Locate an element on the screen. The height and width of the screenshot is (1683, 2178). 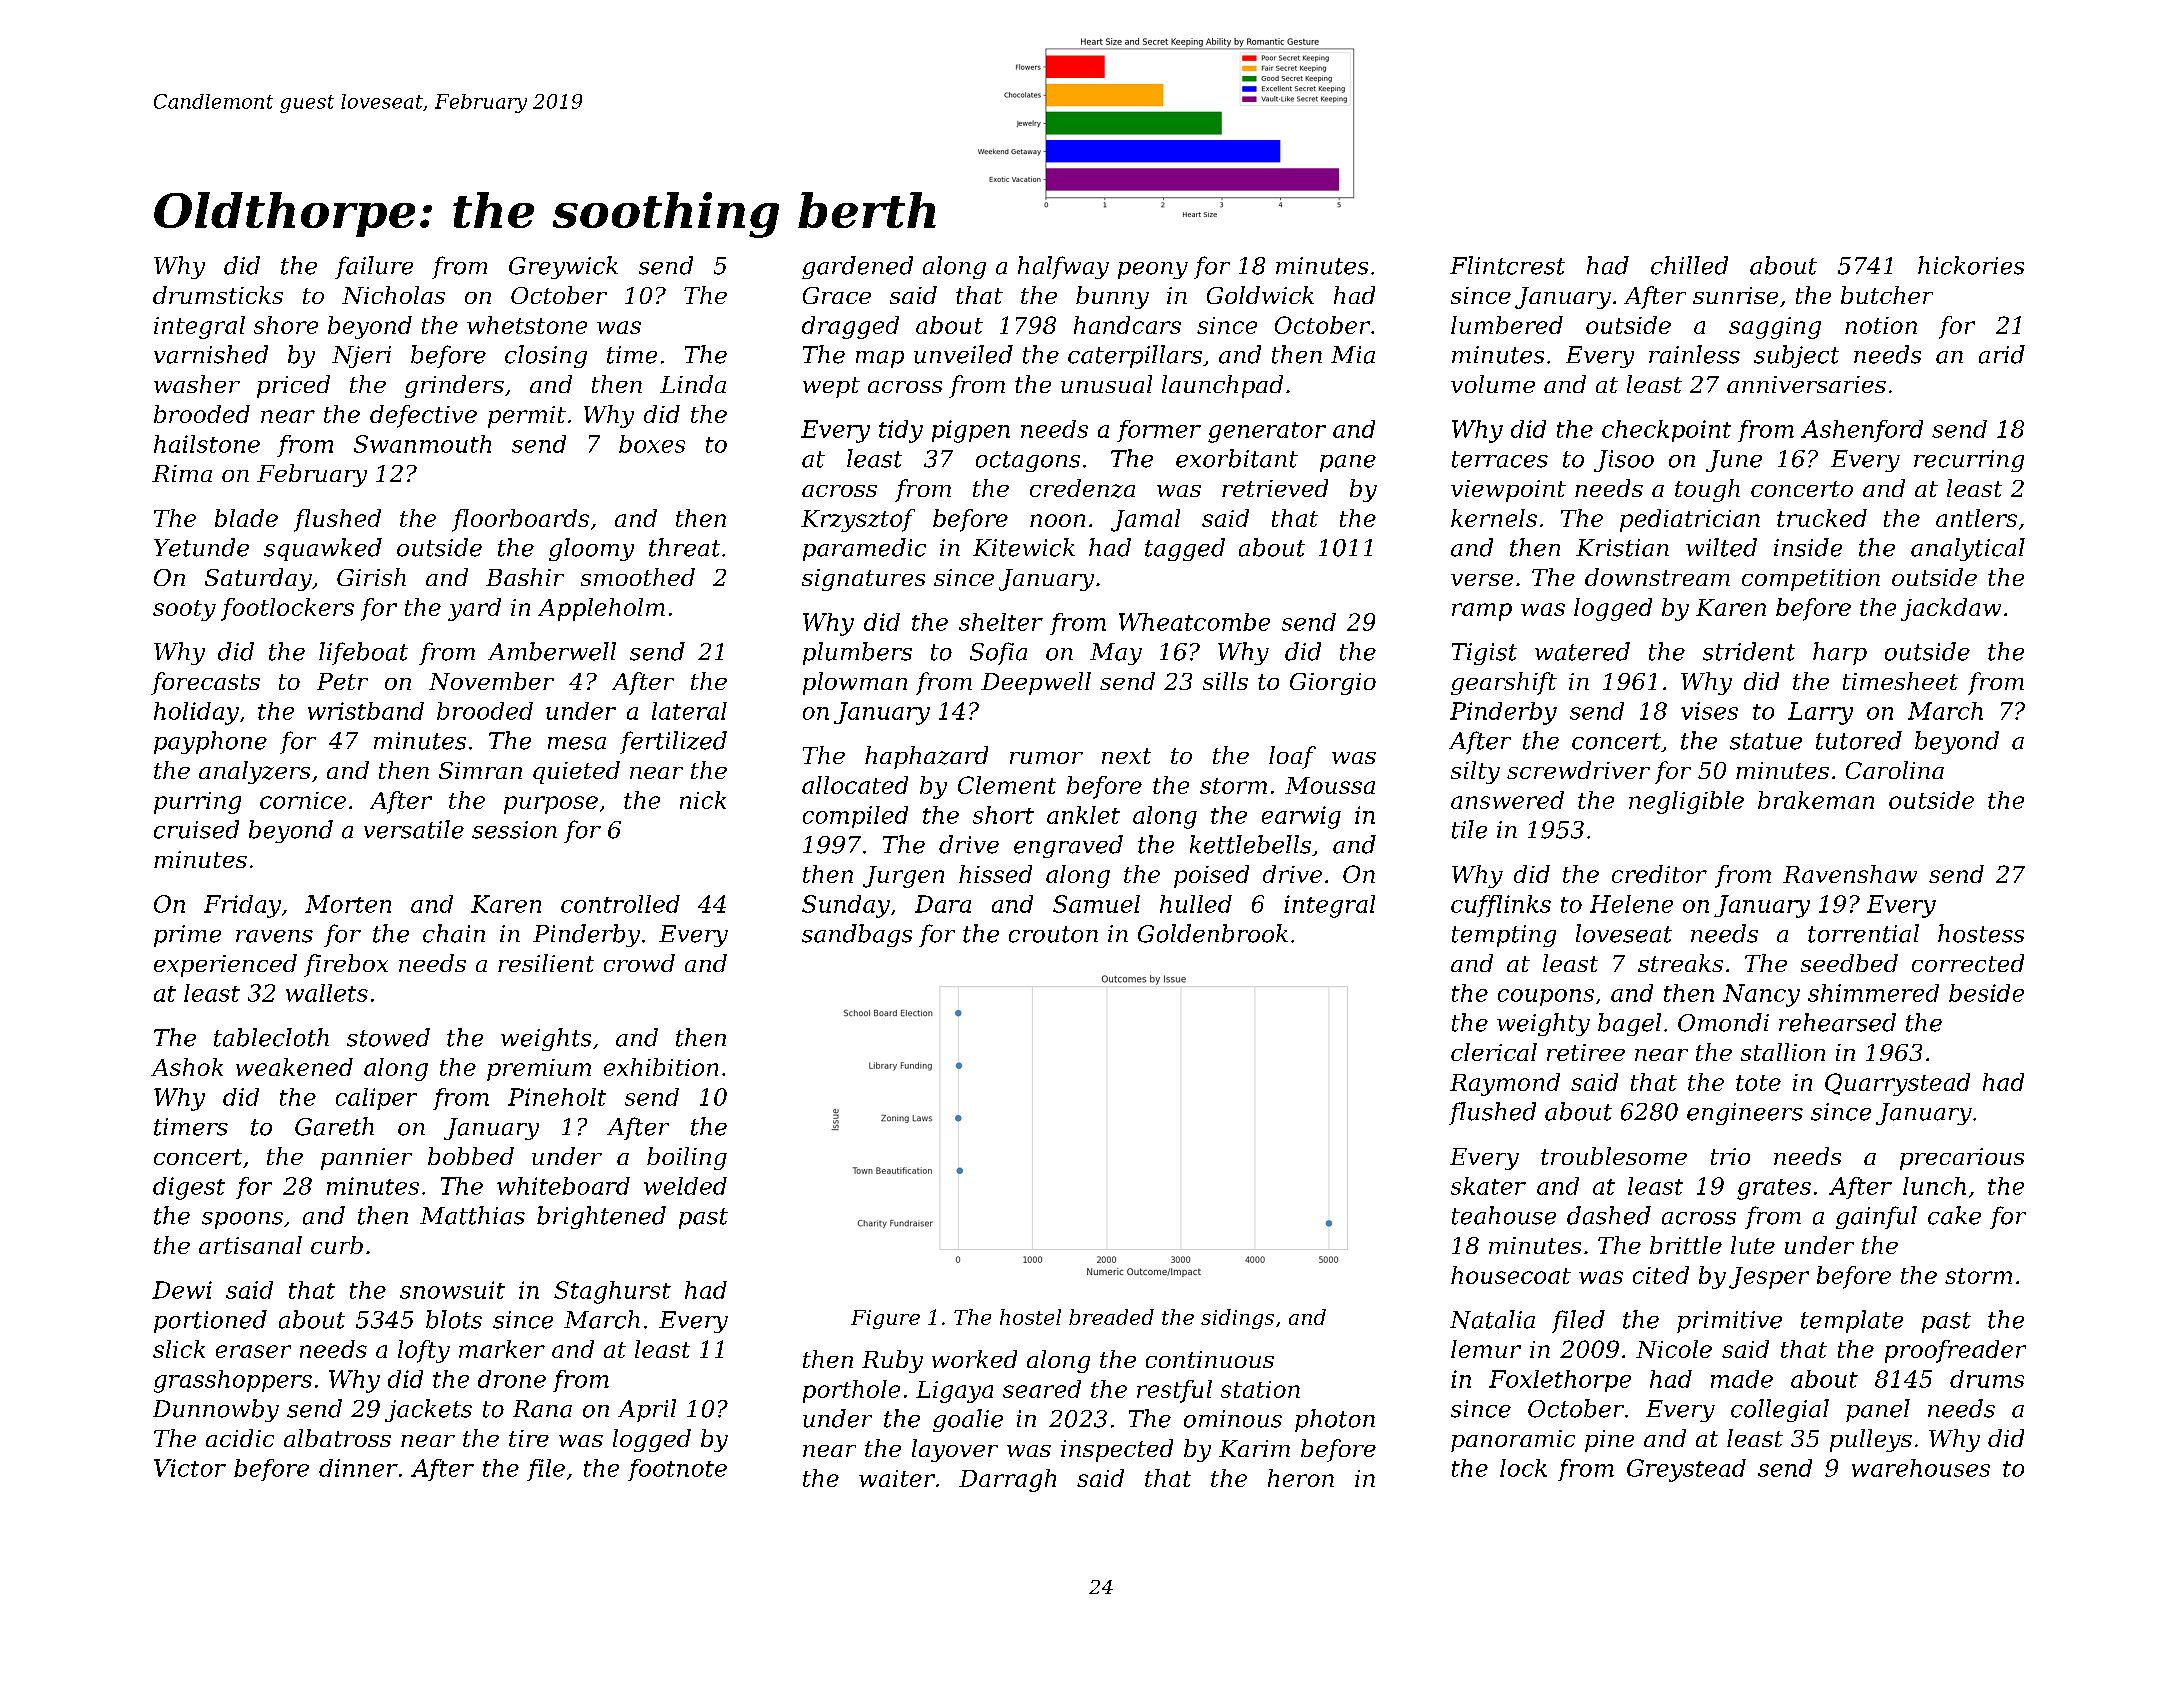
Deepwell is located at coordinates (1036, 683).
